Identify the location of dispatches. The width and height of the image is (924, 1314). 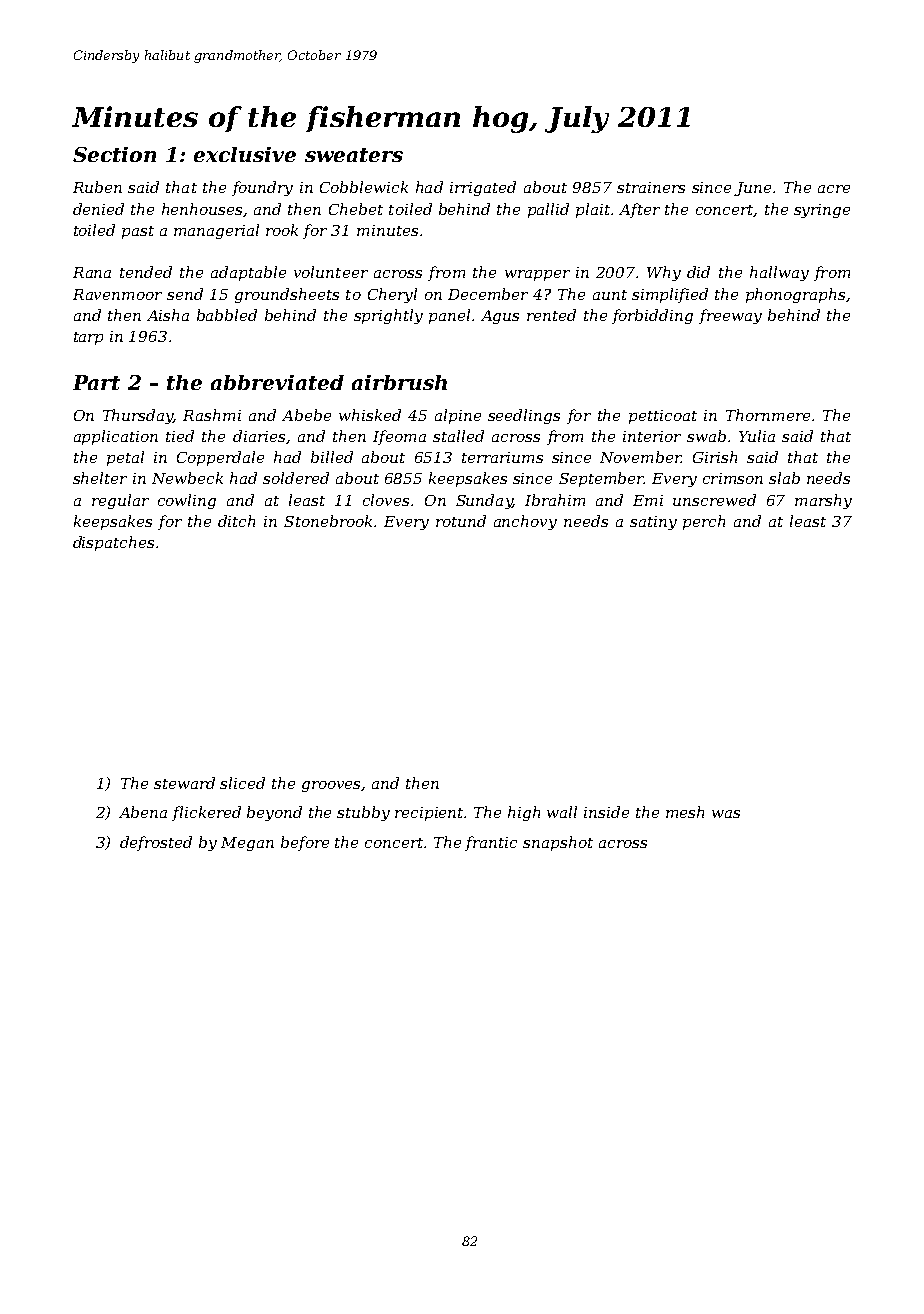
(113, 543).
